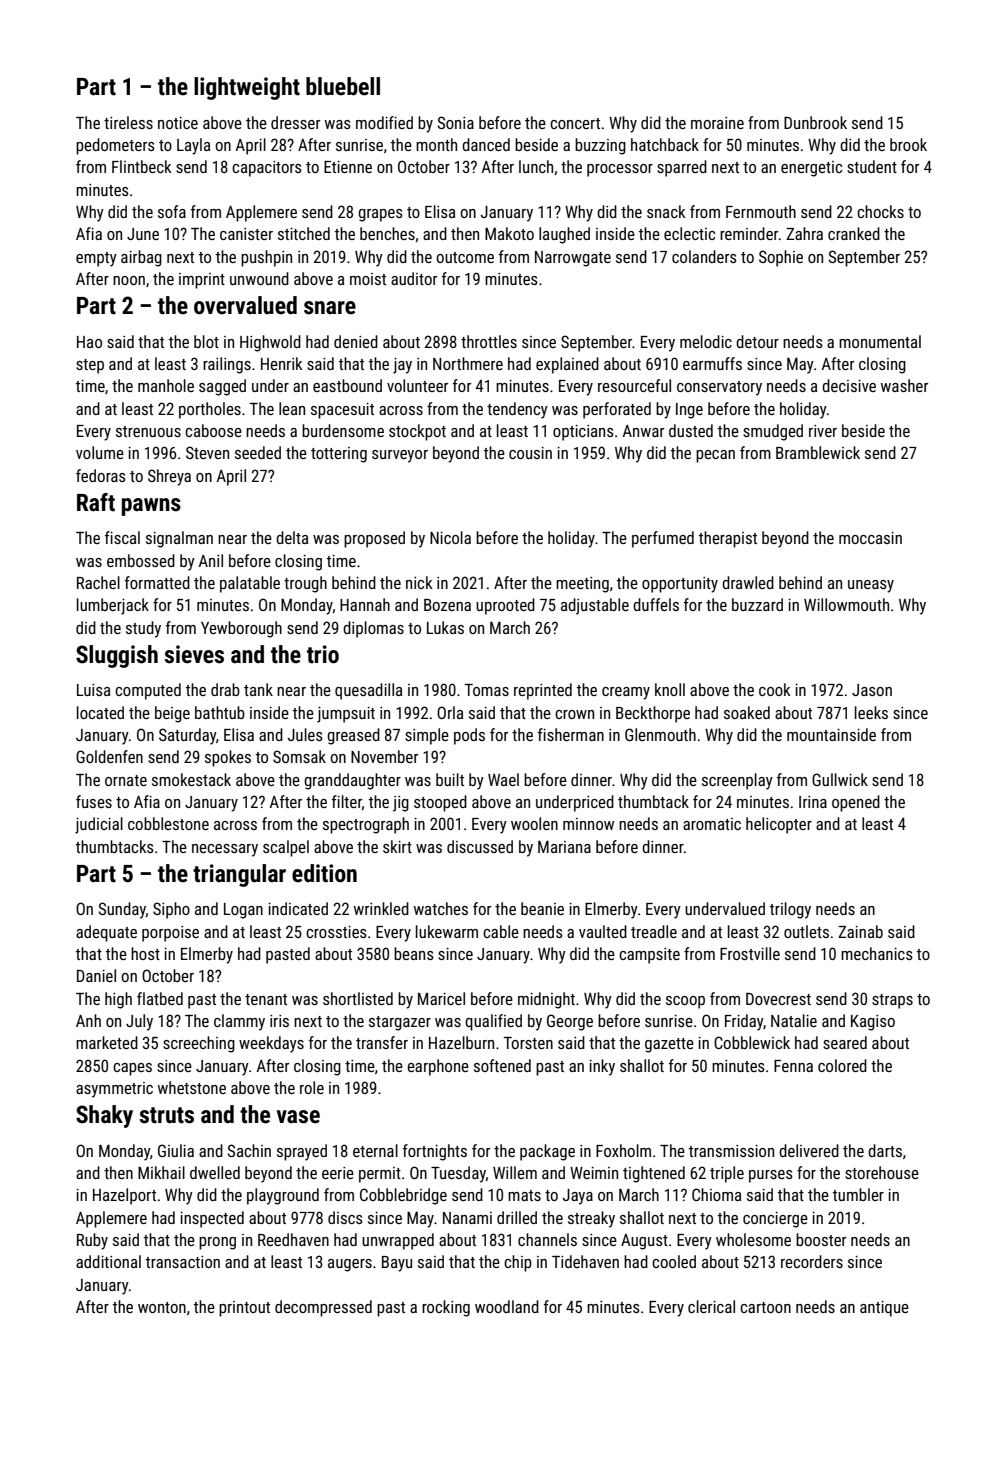 This screenshot has height=1460, width=1008. I want to click on lightweight, so click(247, 88).
